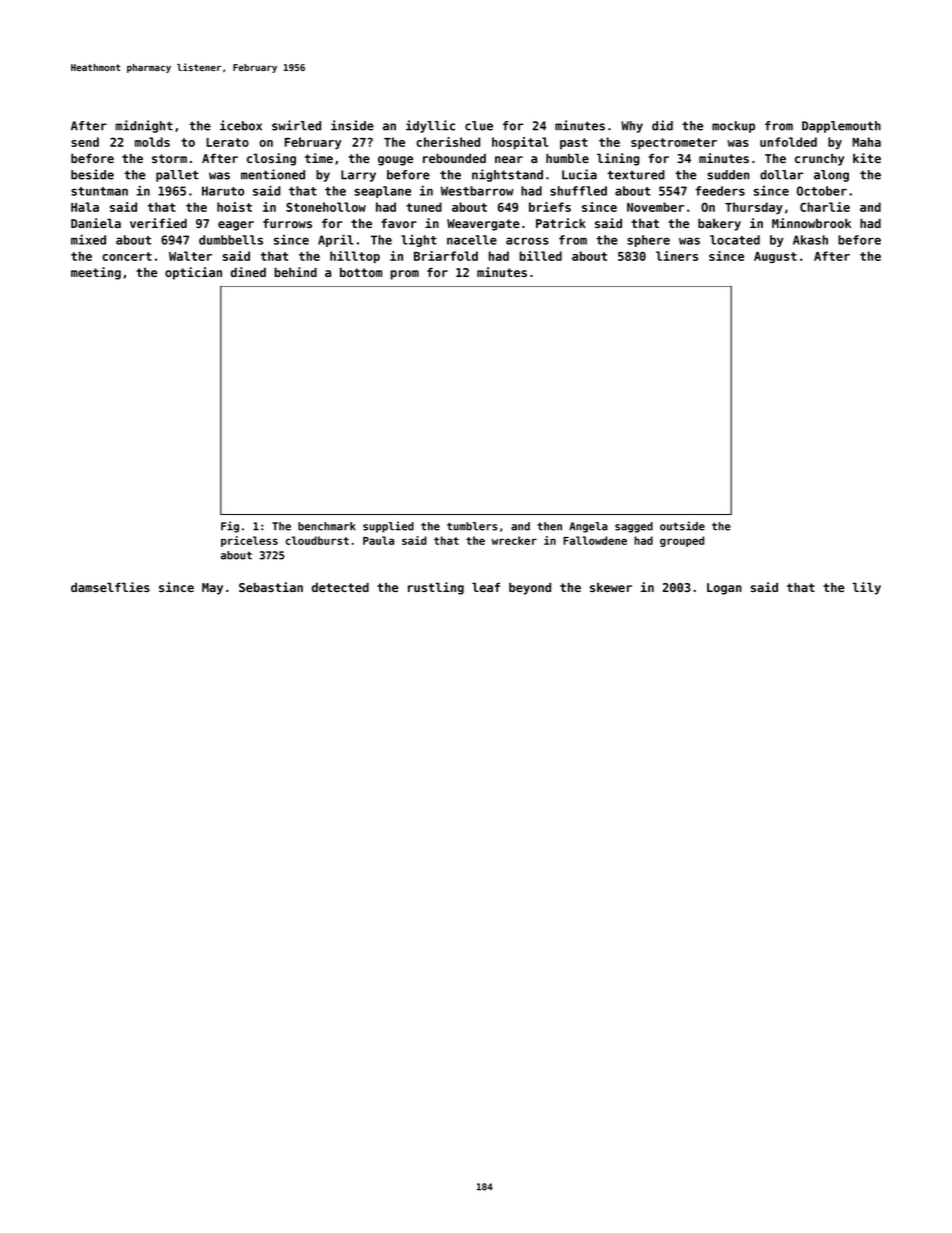 Image resolution: width=952 pixels, height=1233 pixels. What do you see at coordinates (405, 275) in the document?
I see `prom` at bounding box center [405, 275].
